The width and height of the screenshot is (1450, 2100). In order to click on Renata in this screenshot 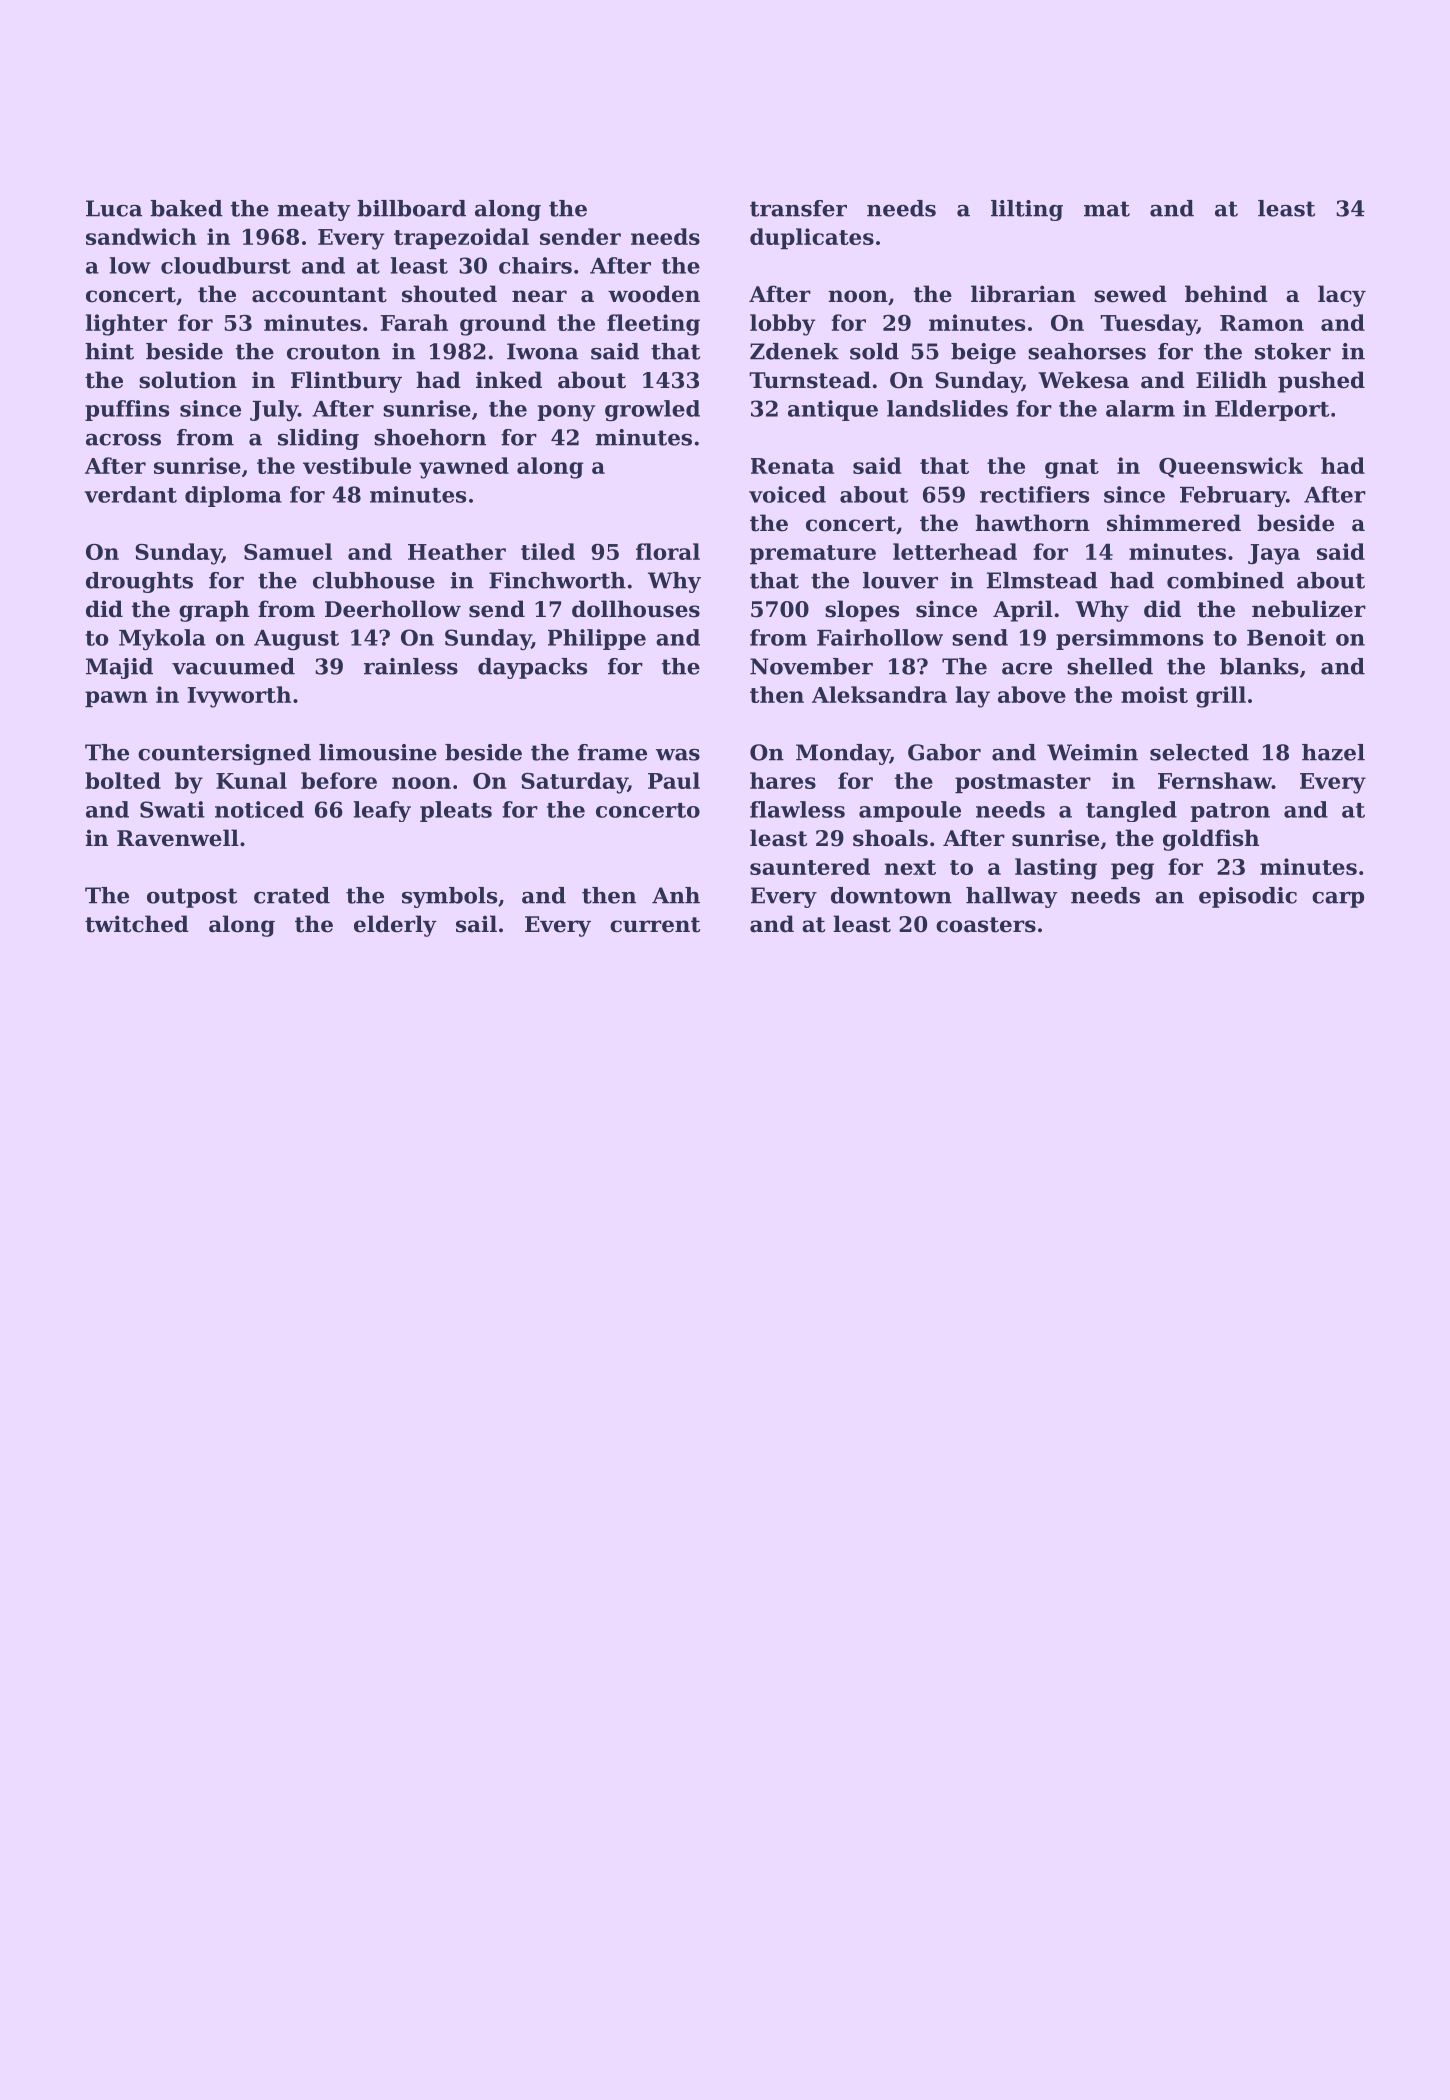, I will do `click(792, 466)`.
